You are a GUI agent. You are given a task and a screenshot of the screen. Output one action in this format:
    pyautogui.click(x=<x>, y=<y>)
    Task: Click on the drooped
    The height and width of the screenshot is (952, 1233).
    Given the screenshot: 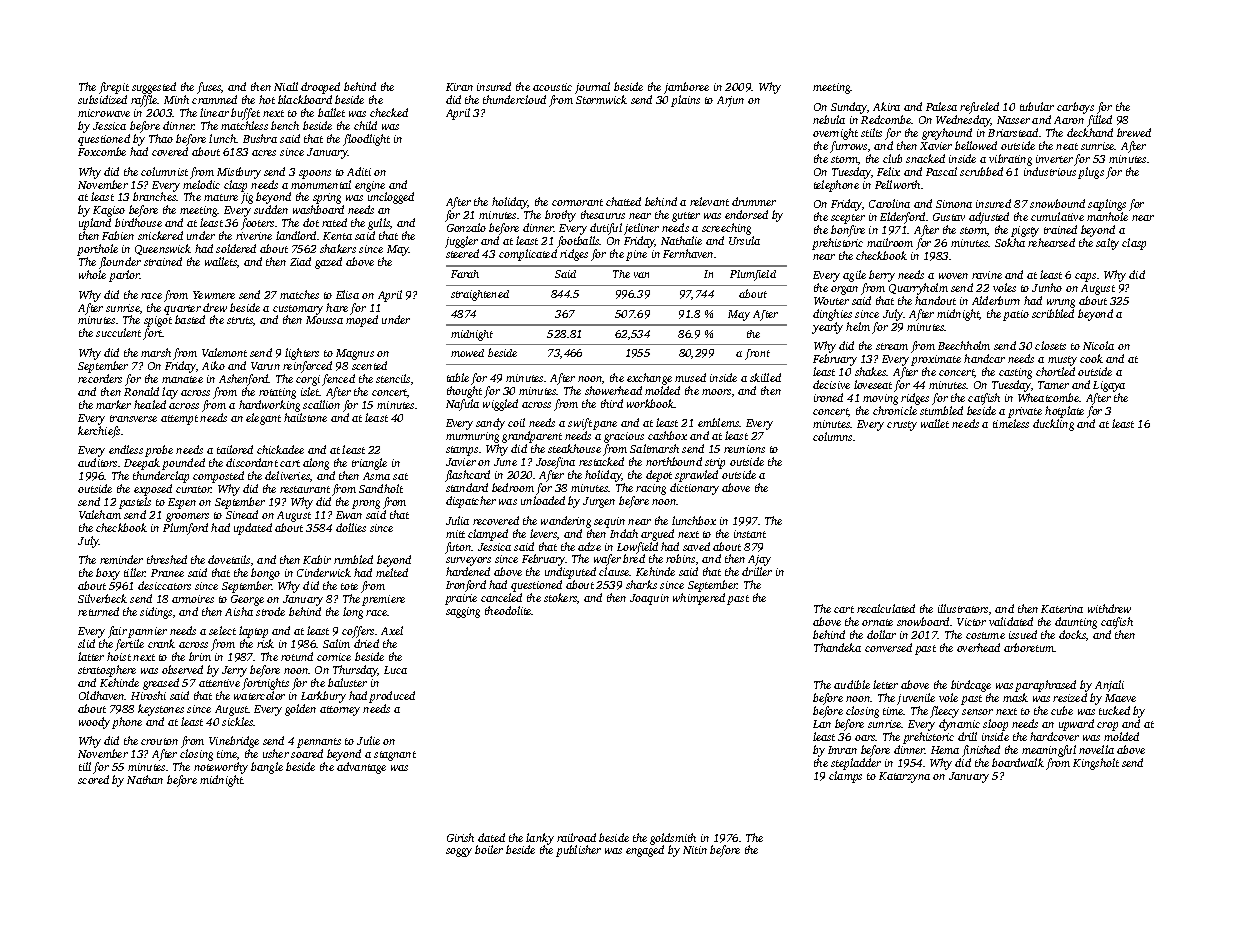 What is the action you would take?
    pyautogui.click(x=320, y=88)
